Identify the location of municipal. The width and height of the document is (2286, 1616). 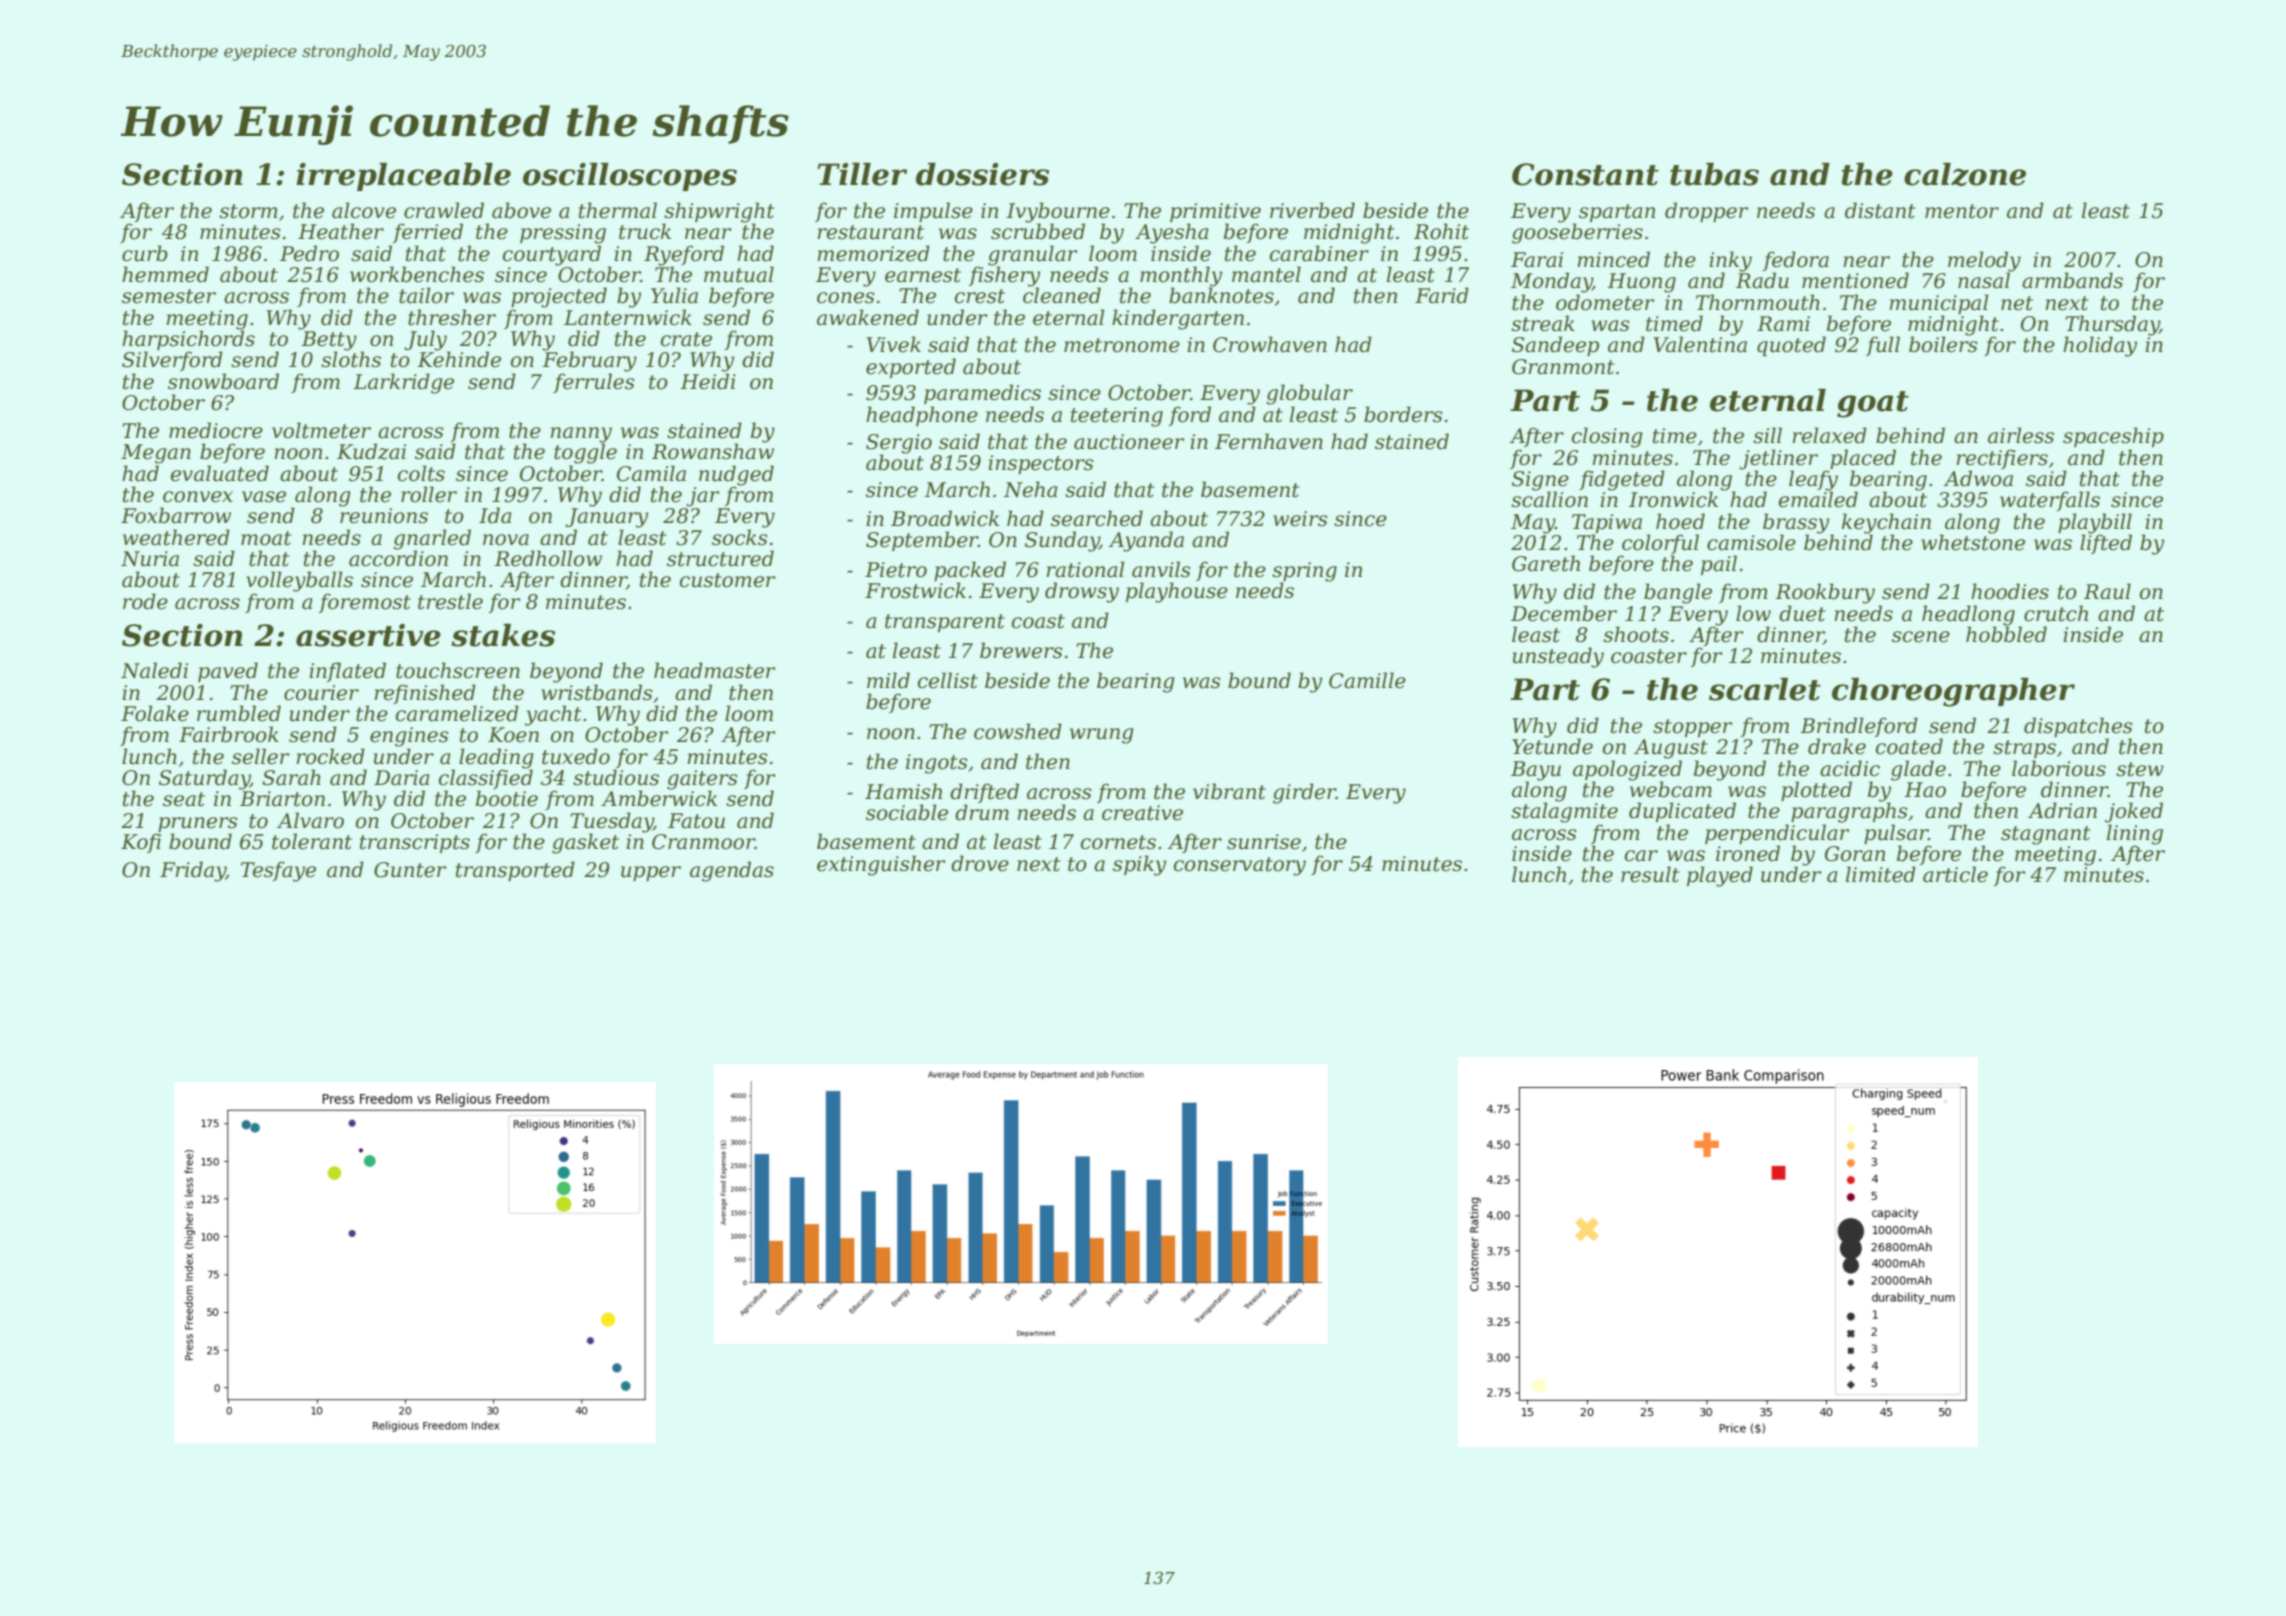
(1938, 304).
